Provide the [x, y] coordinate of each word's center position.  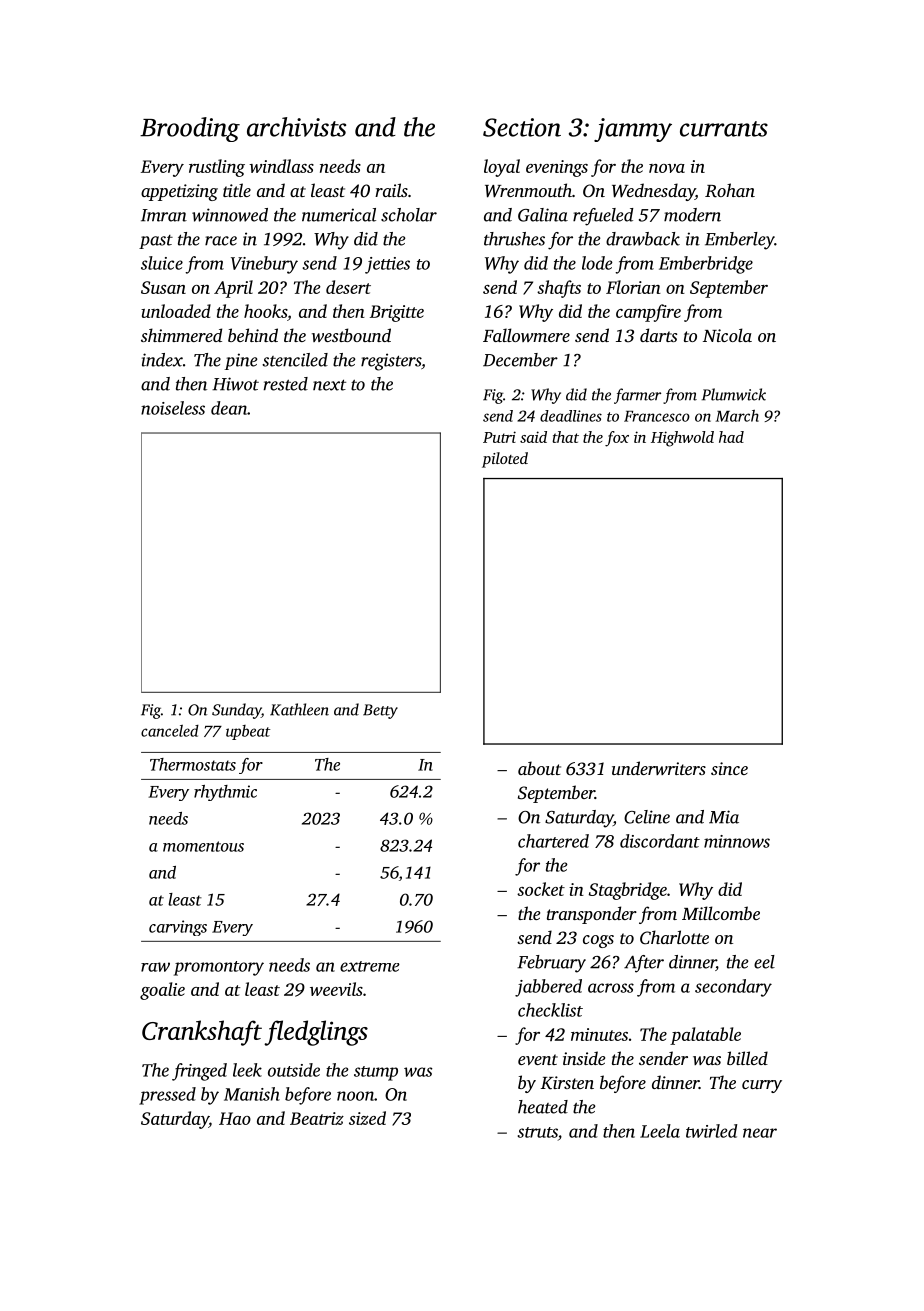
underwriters [659, 768]
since [729, 768]
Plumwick [734, 394]
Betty [380, 711]
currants [724, 129]
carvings [178, 928]
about [539, 768]
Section [522, 127]
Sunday [236, 711]
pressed [167, 1096]
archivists [296, 127]
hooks [265, 311]
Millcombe [721, 913]
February [551, 964]
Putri [499, 437]
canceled [170, 731]
